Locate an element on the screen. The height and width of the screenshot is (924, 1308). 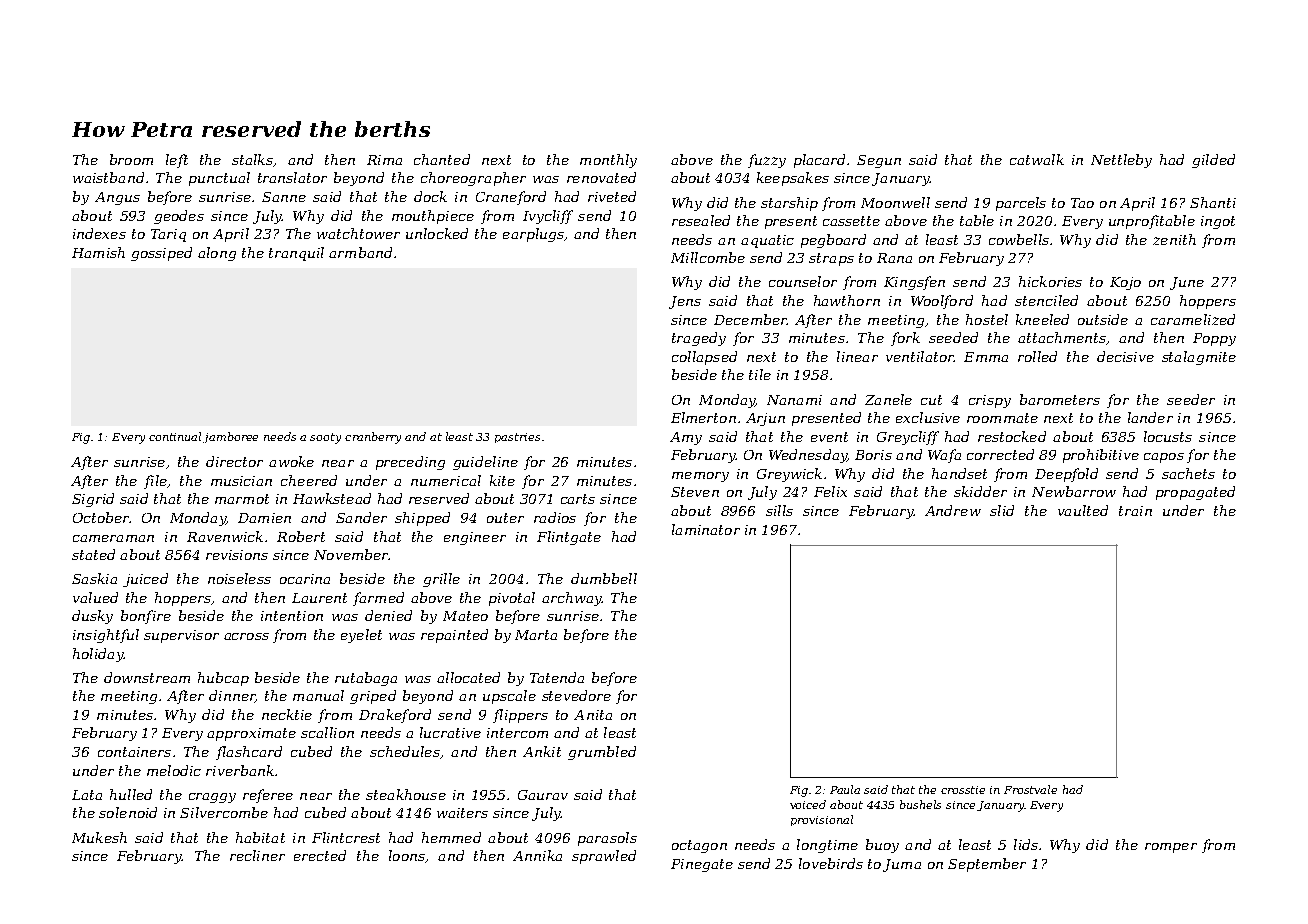
Sigrid is located at coordinates (93, 500).
